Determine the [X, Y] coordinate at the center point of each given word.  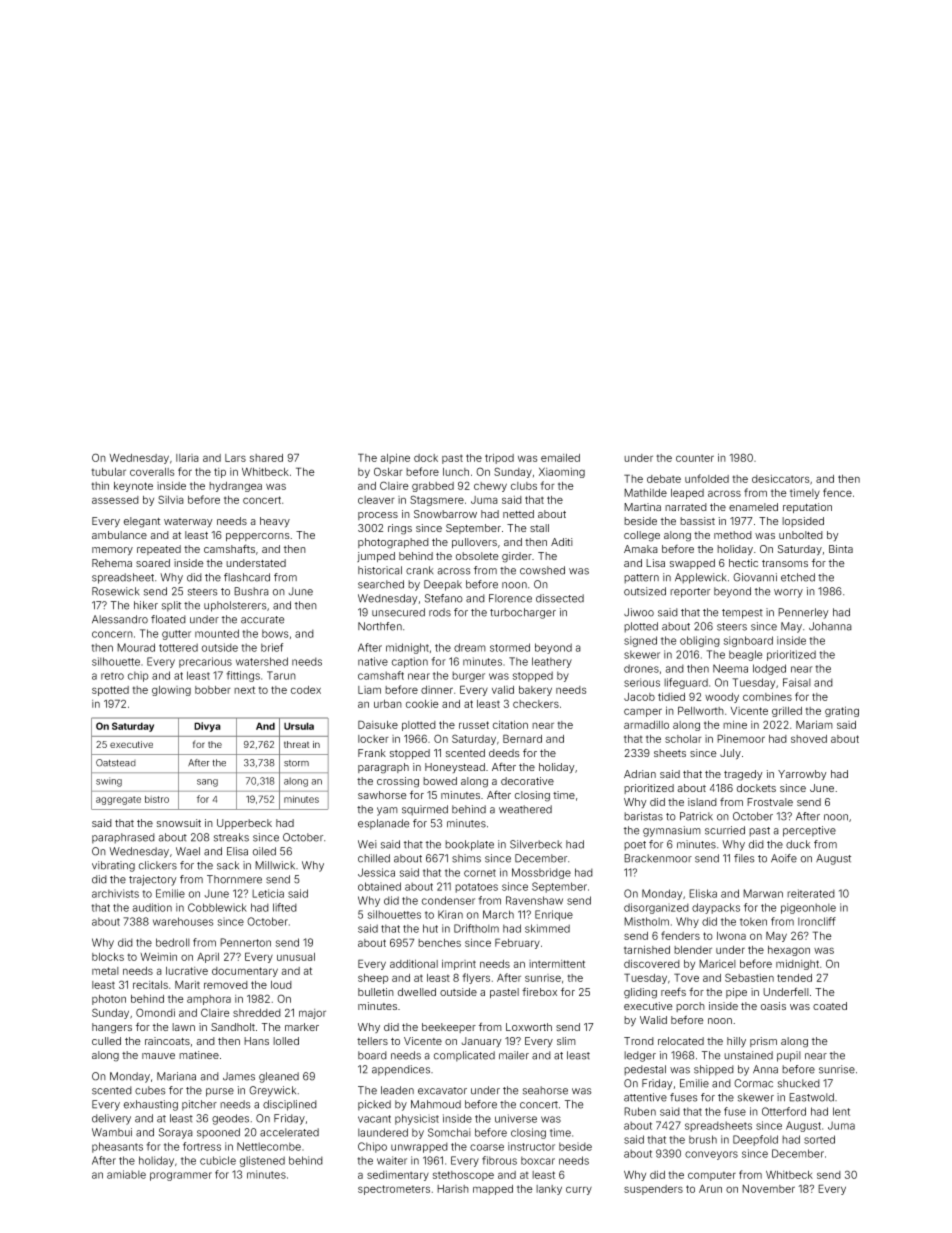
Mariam [814, 724]
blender [693, 950]
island [702, 802]
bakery [535, 691]
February [517, 943]
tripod [499, 458]
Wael [188, 851]
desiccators [780, 479]
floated [168, 619]
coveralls [152, 472]
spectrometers [394, 1190]
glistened [262, 1161]
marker [302, 1027]
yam [387, 811]
